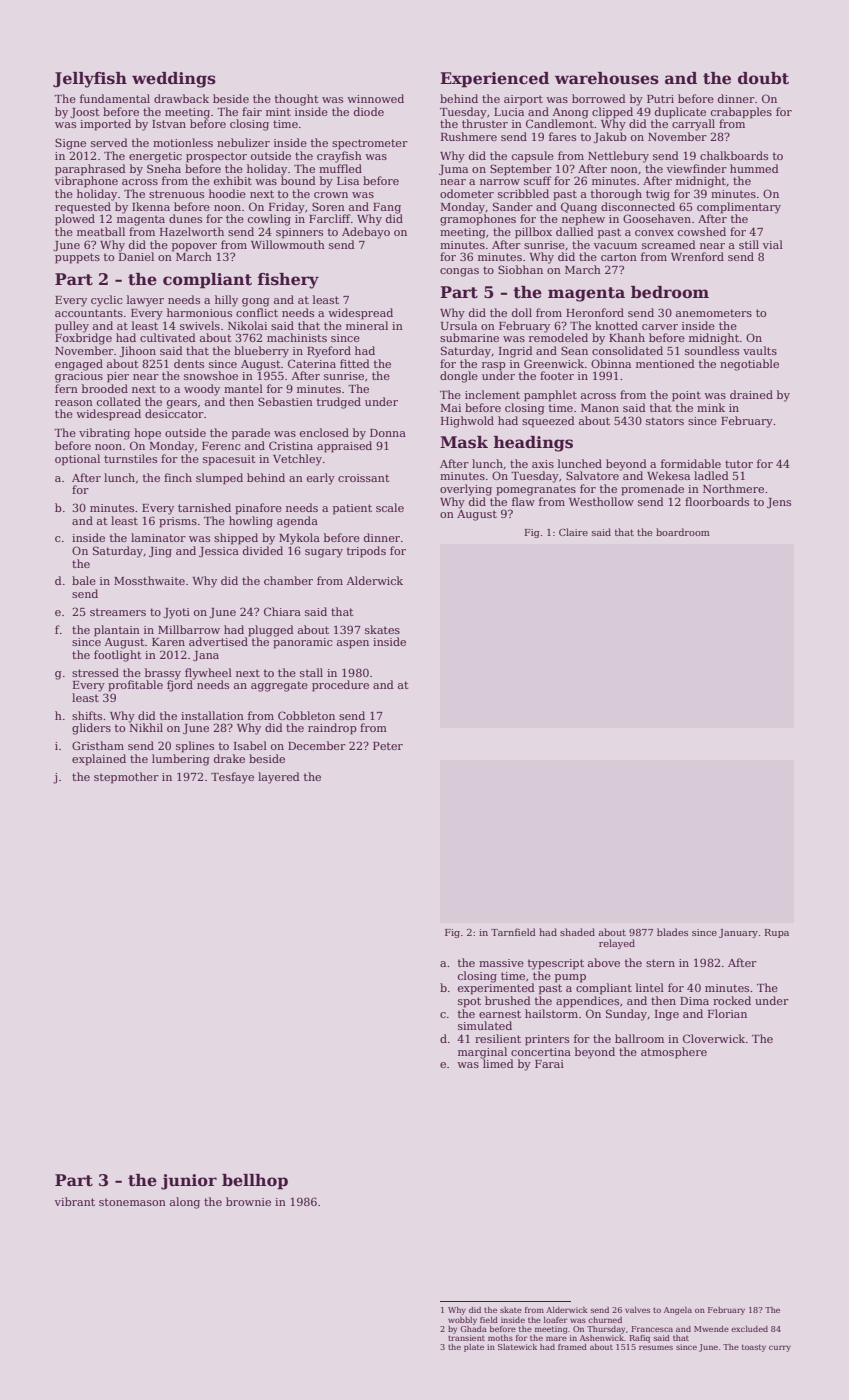 The image size is (849, 1400). I want to click on plowed, so click(75, 220).
